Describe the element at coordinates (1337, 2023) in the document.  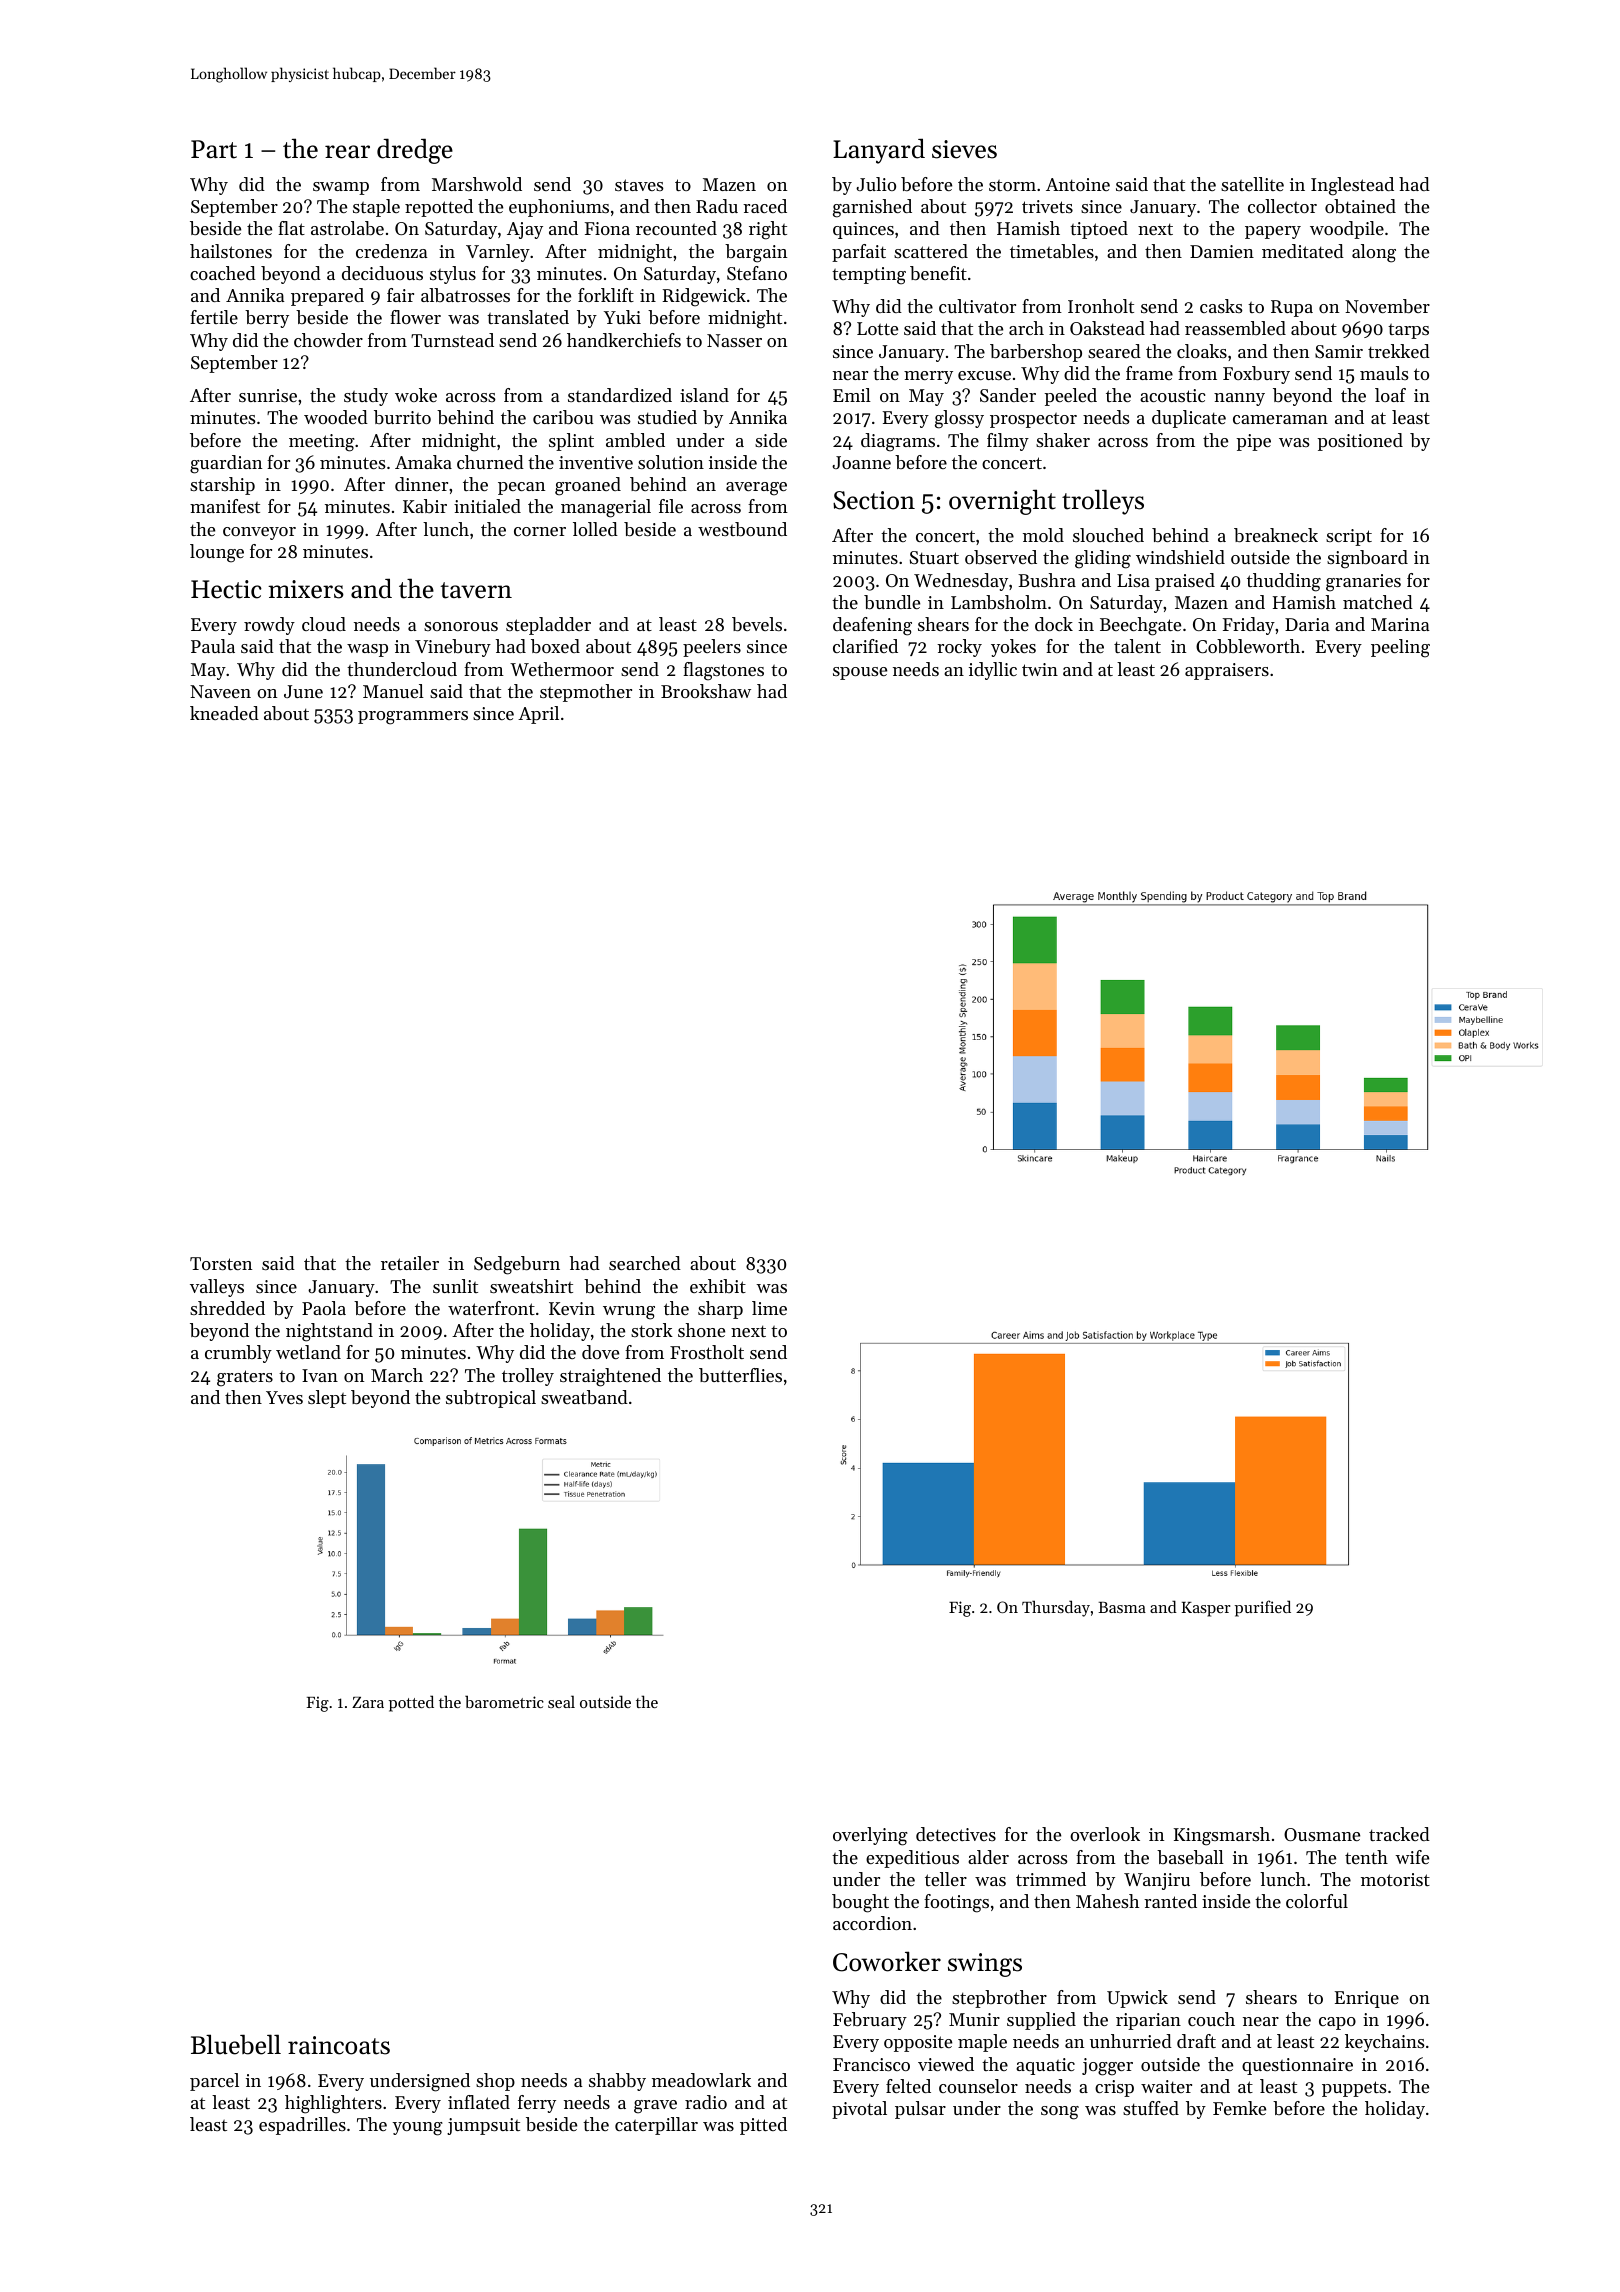
I see `capo` at that location.
